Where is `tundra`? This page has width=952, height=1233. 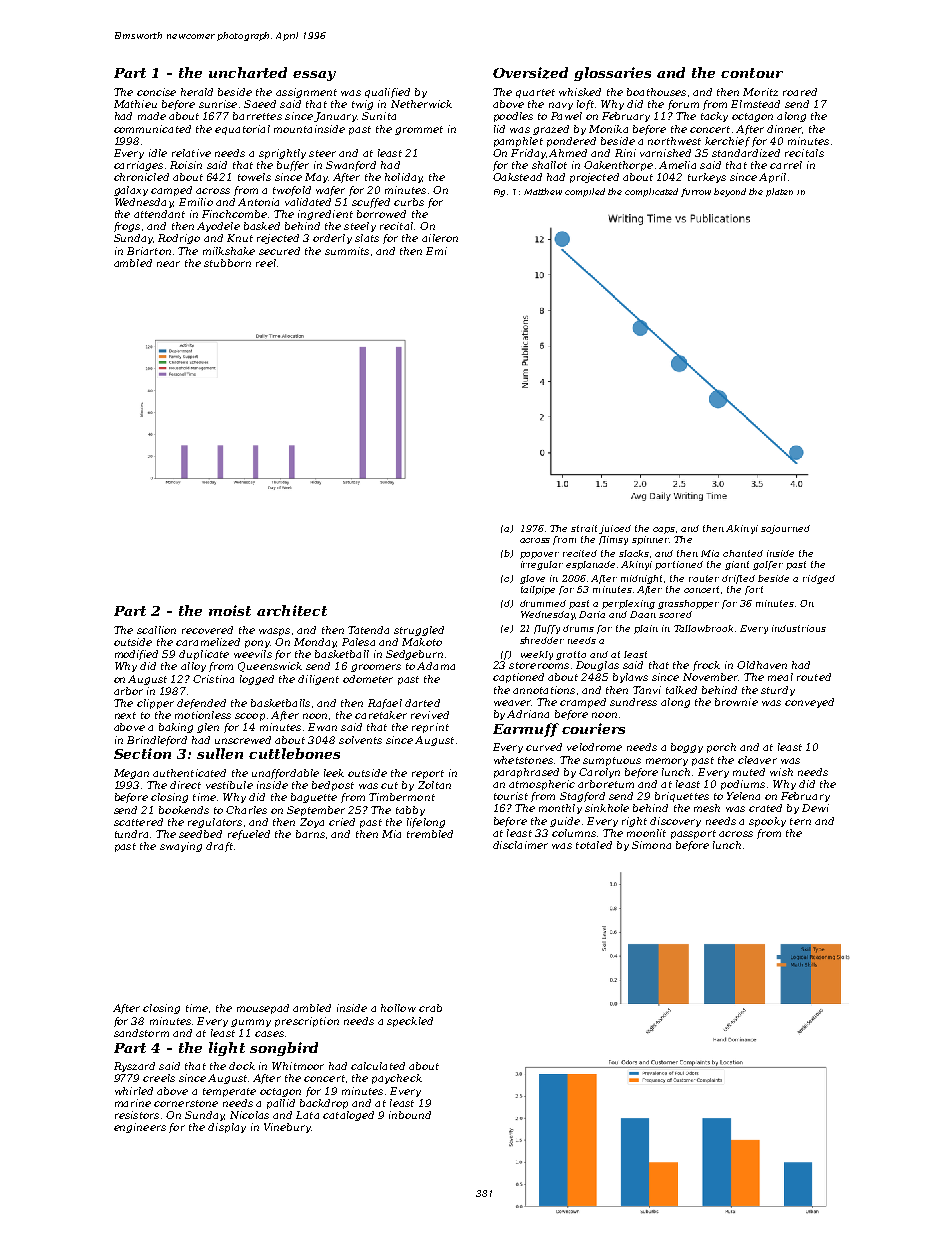 tundra is located at coordinates (131, 834).
